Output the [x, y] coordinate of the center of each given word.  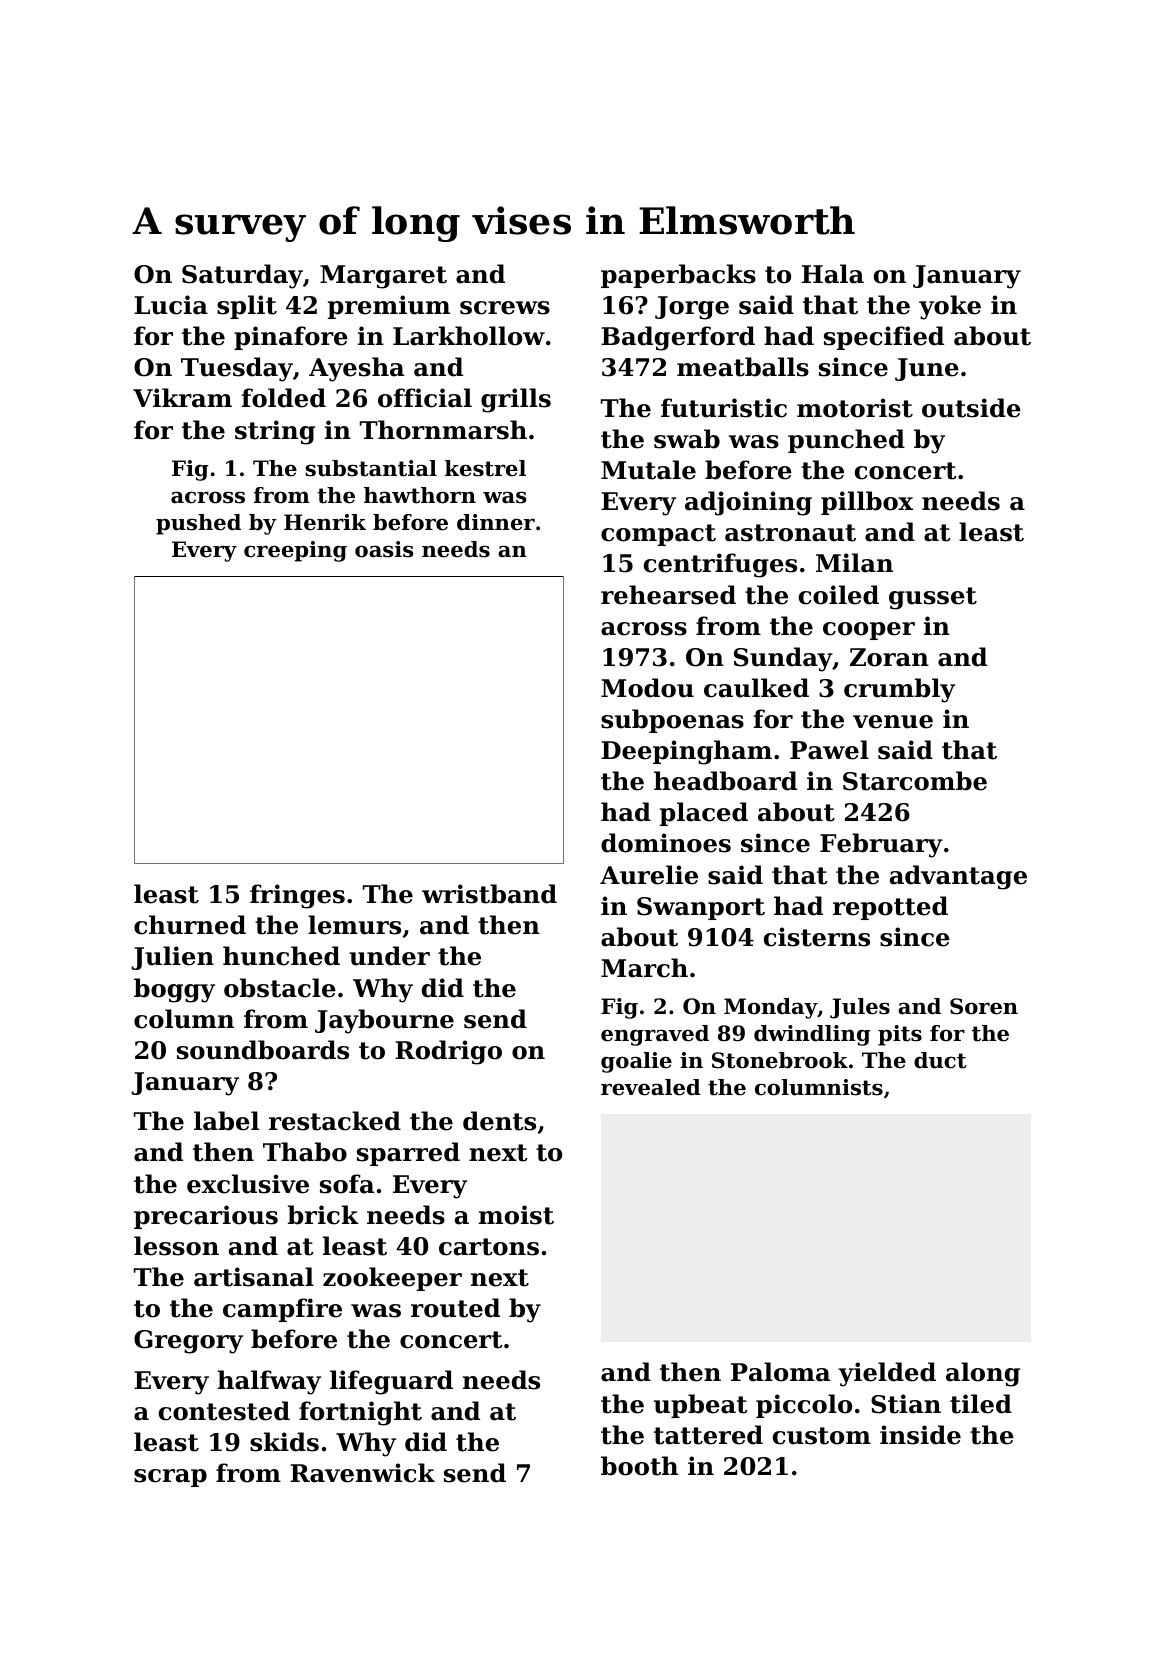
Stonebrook [780, 1060]
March [644, 968]
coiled [839, 595]
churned [190, 925]
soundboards [263, 1050]
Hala [833, 274]
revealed [651, 1087]
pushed [198, 524]
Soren [984, 1006]
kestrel [485, 468]
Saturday [242, 276]
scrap [170, 1478]
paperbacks [678, 276]
